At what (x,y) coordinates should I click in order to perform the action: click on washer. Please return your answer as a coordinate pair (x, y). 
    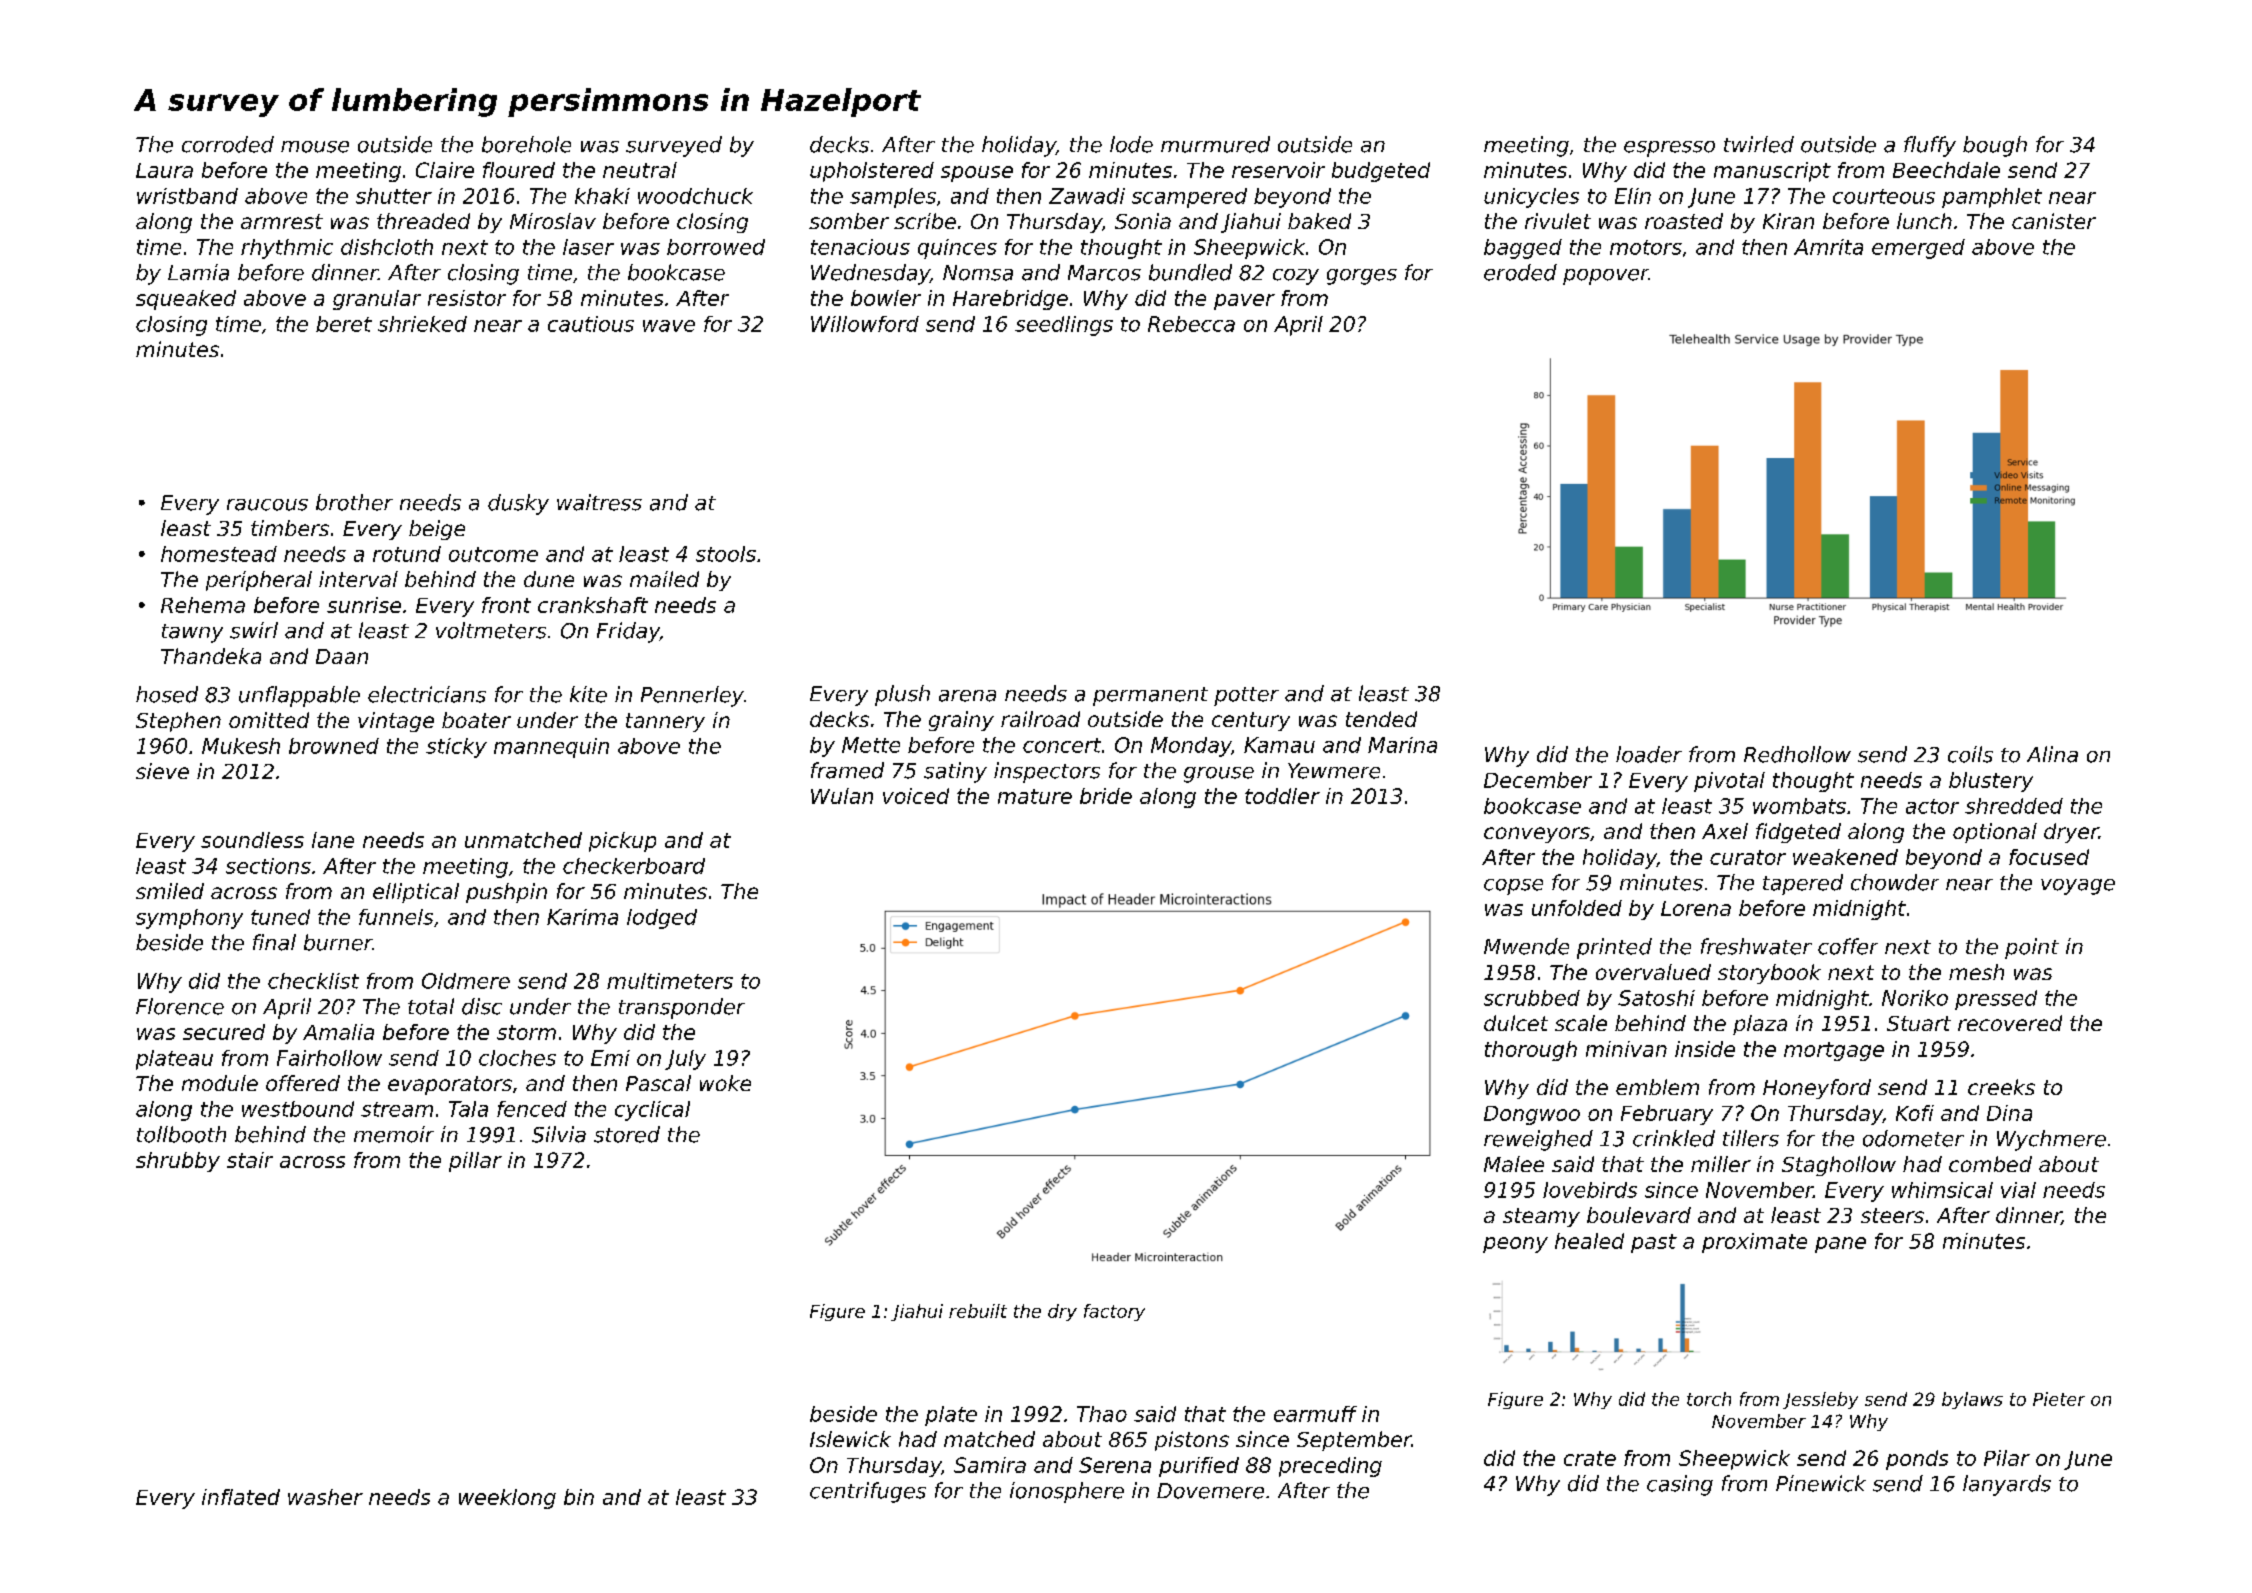
    Looking at the image, I should click on (325, 1497).
